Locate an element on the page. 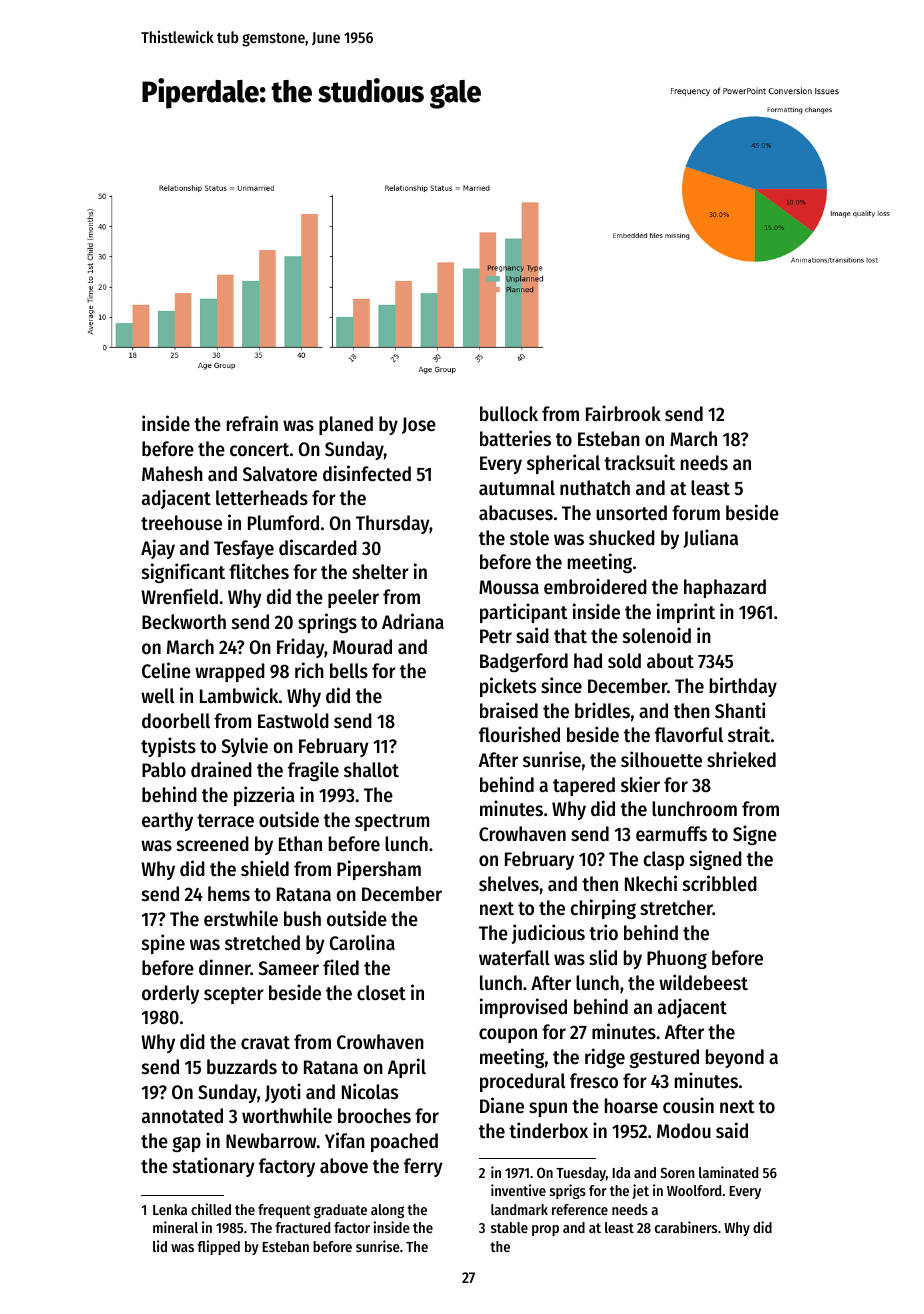 The height and width of the page is (1314, 924). abacuses is located at coordinates (516, 513).
